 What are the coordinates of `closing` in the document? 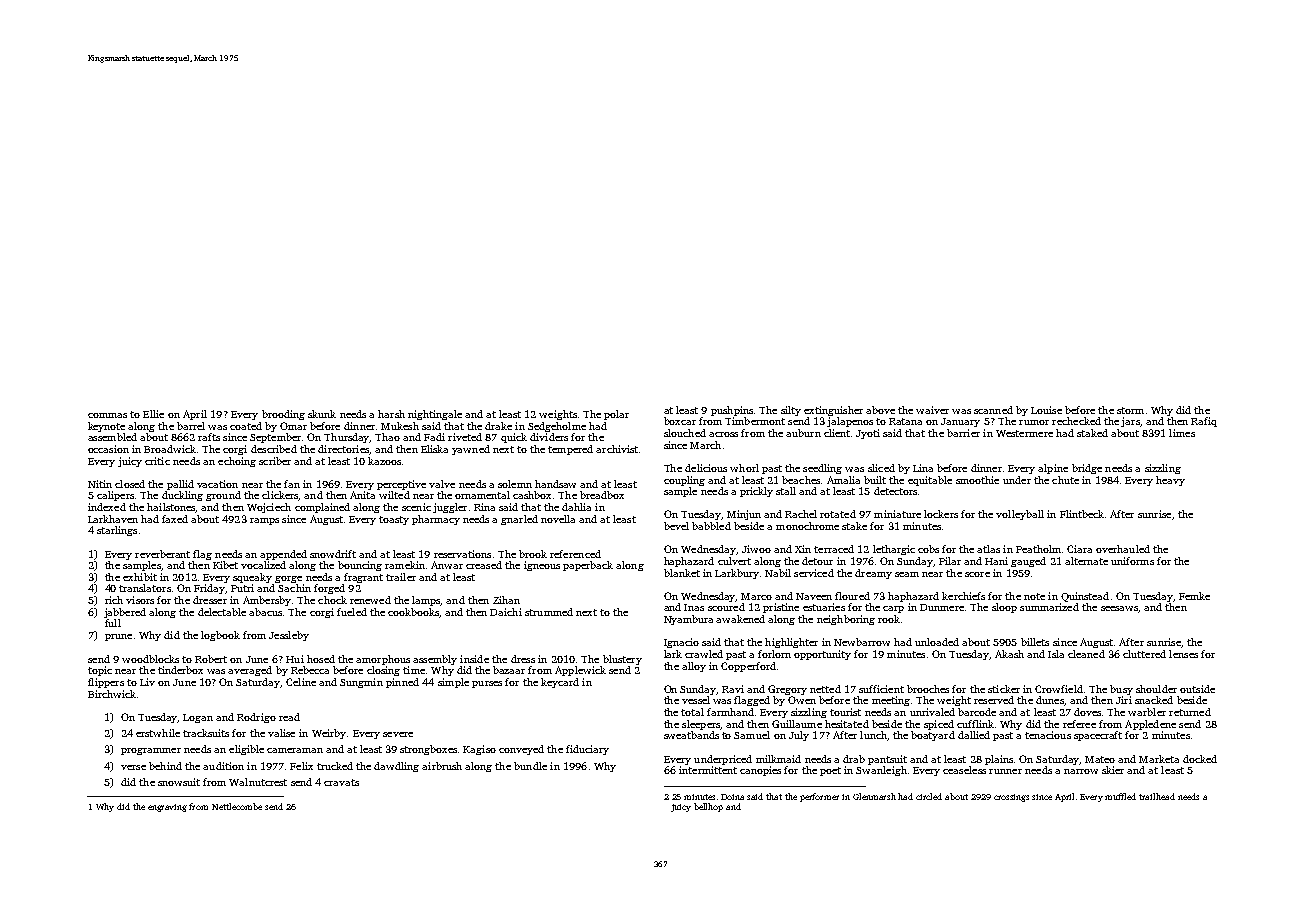 It's located at (383, 671).
